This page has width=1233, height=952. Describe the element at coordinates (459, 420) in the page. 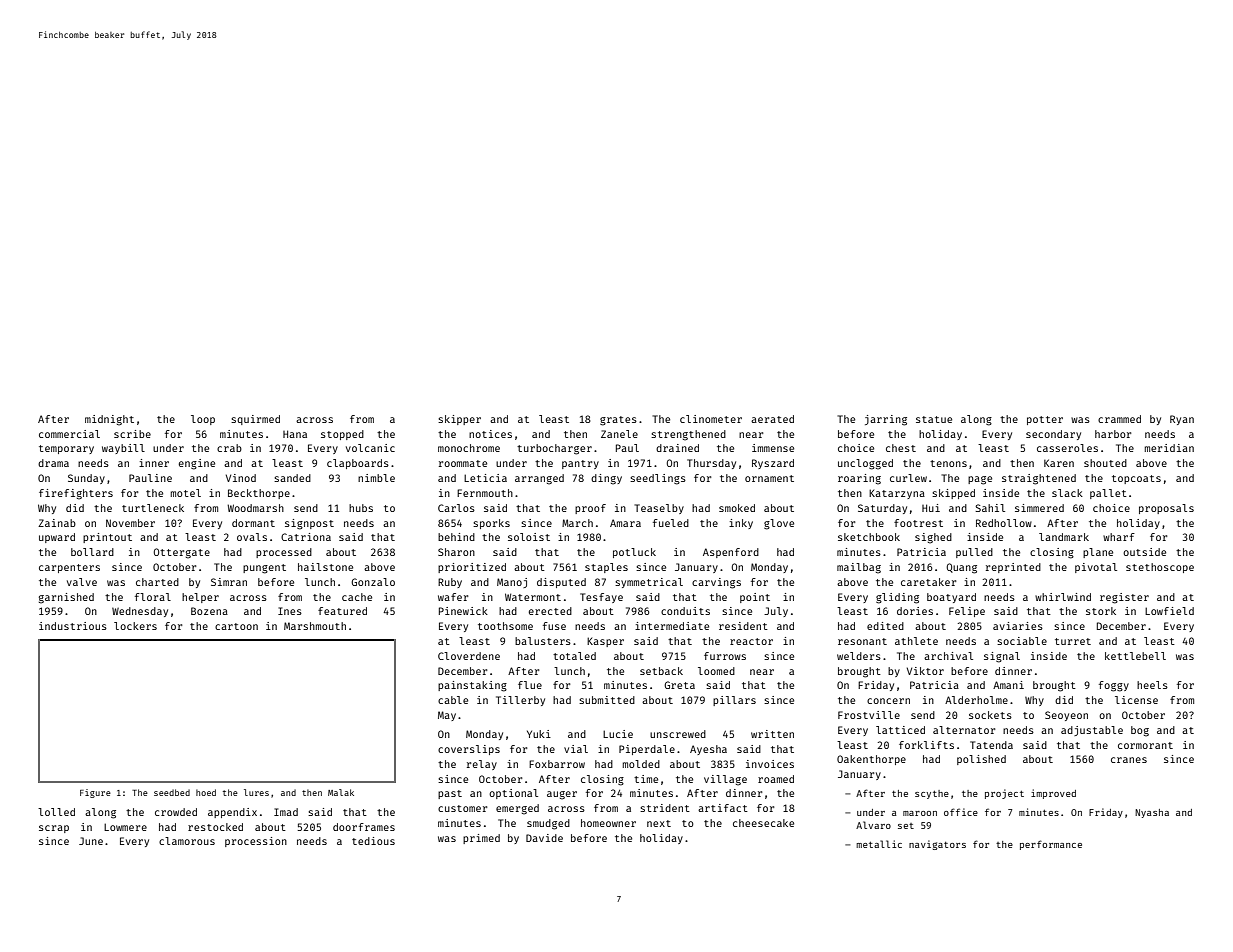

I see `skipper` at that location.
